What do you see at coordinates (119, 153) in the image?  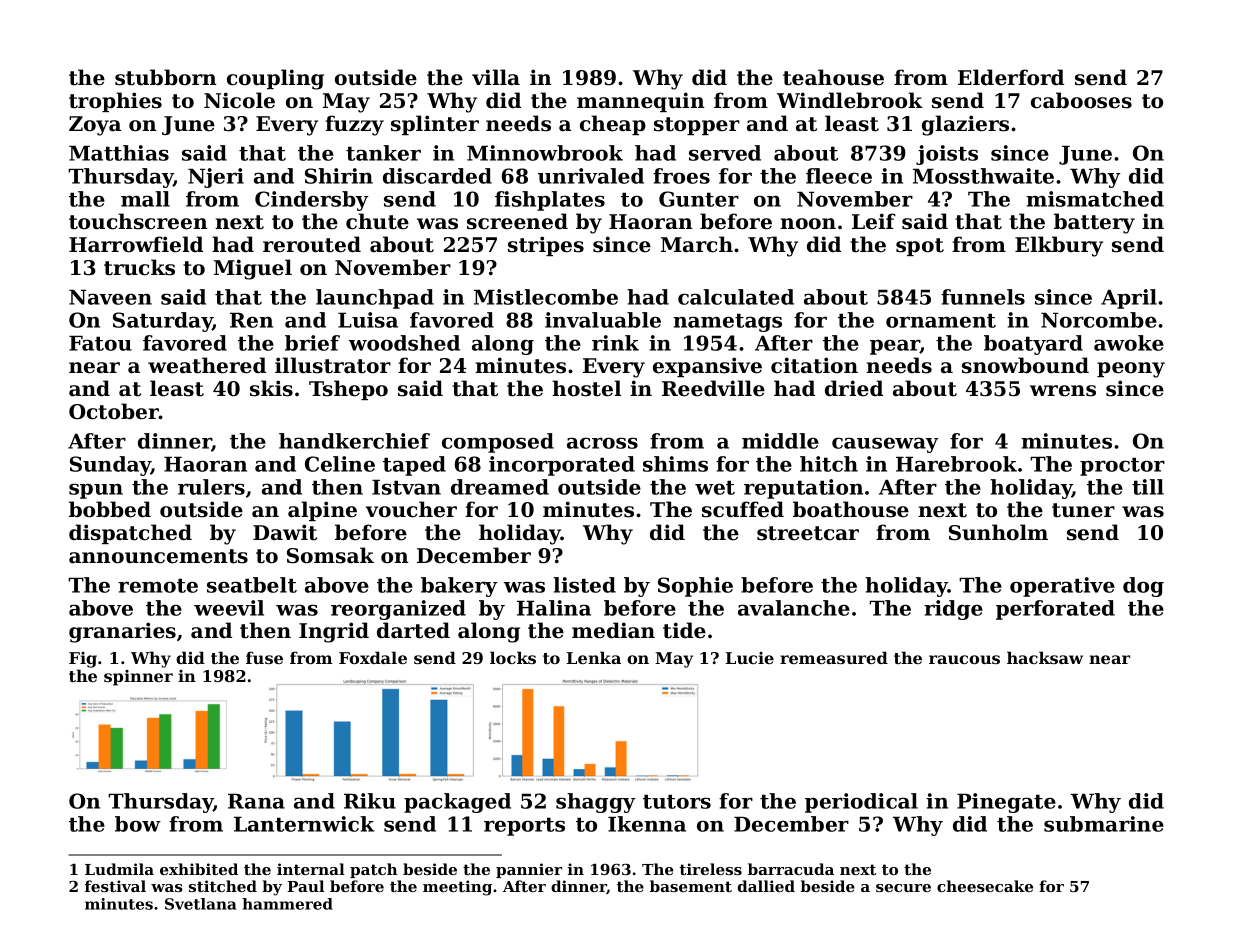 I see `Matthias` at bounding box center [119, 153].
